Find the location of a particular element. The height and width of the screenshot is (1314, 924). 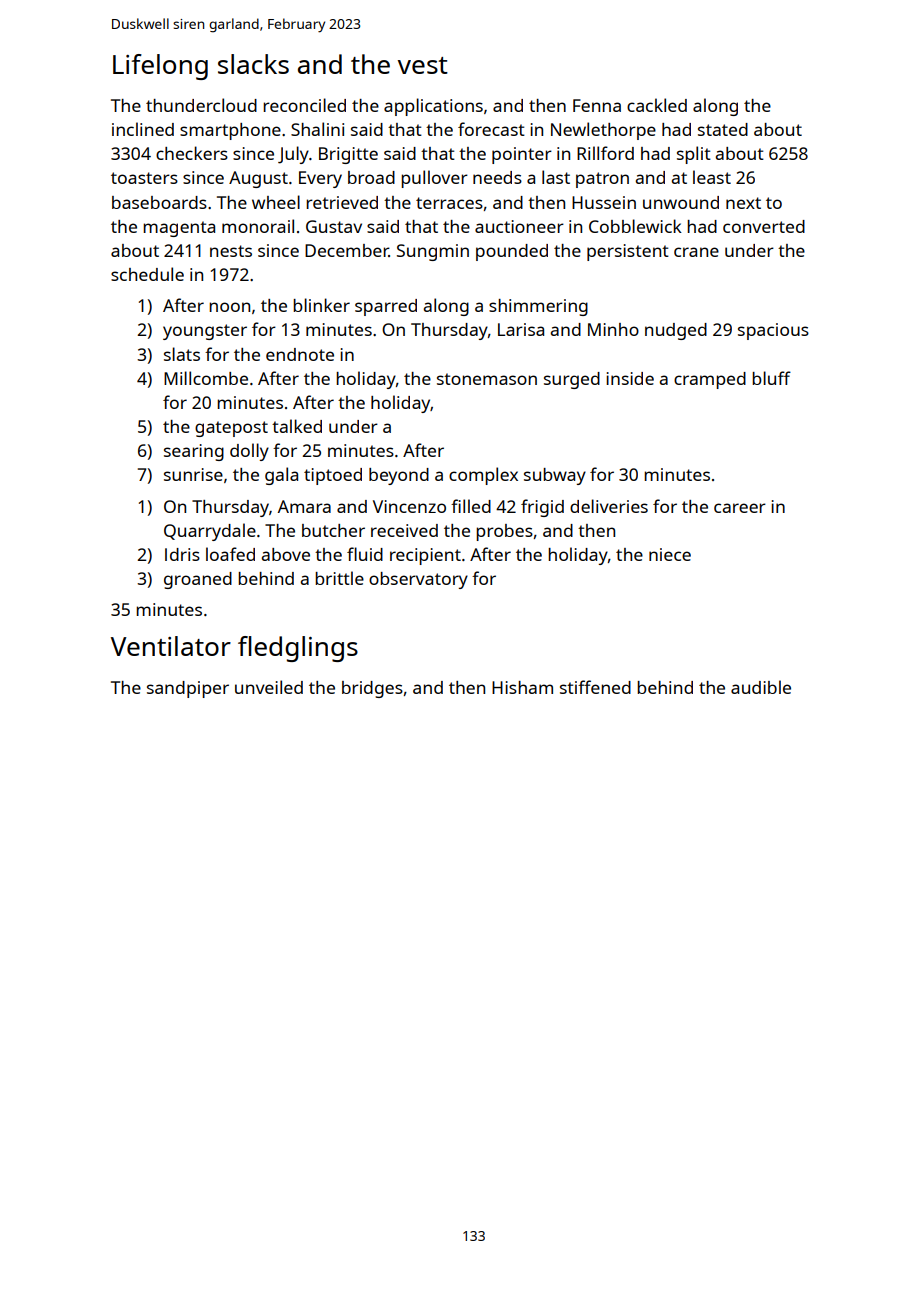

Fenna is located at coordinates (597, 105).
